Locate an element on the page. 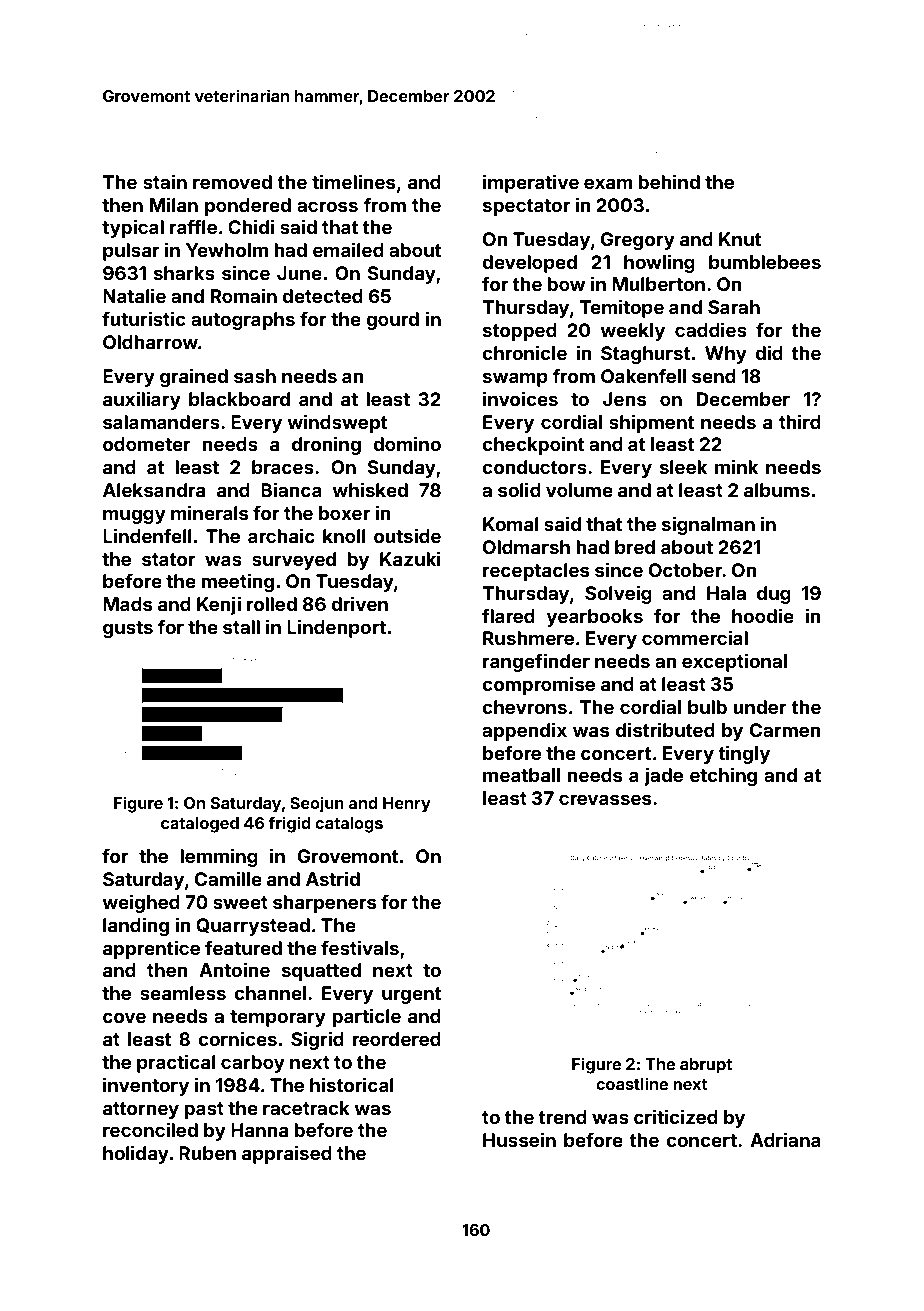 This document has height=1311, width=924. bred is located at coordinates (635, 547).
